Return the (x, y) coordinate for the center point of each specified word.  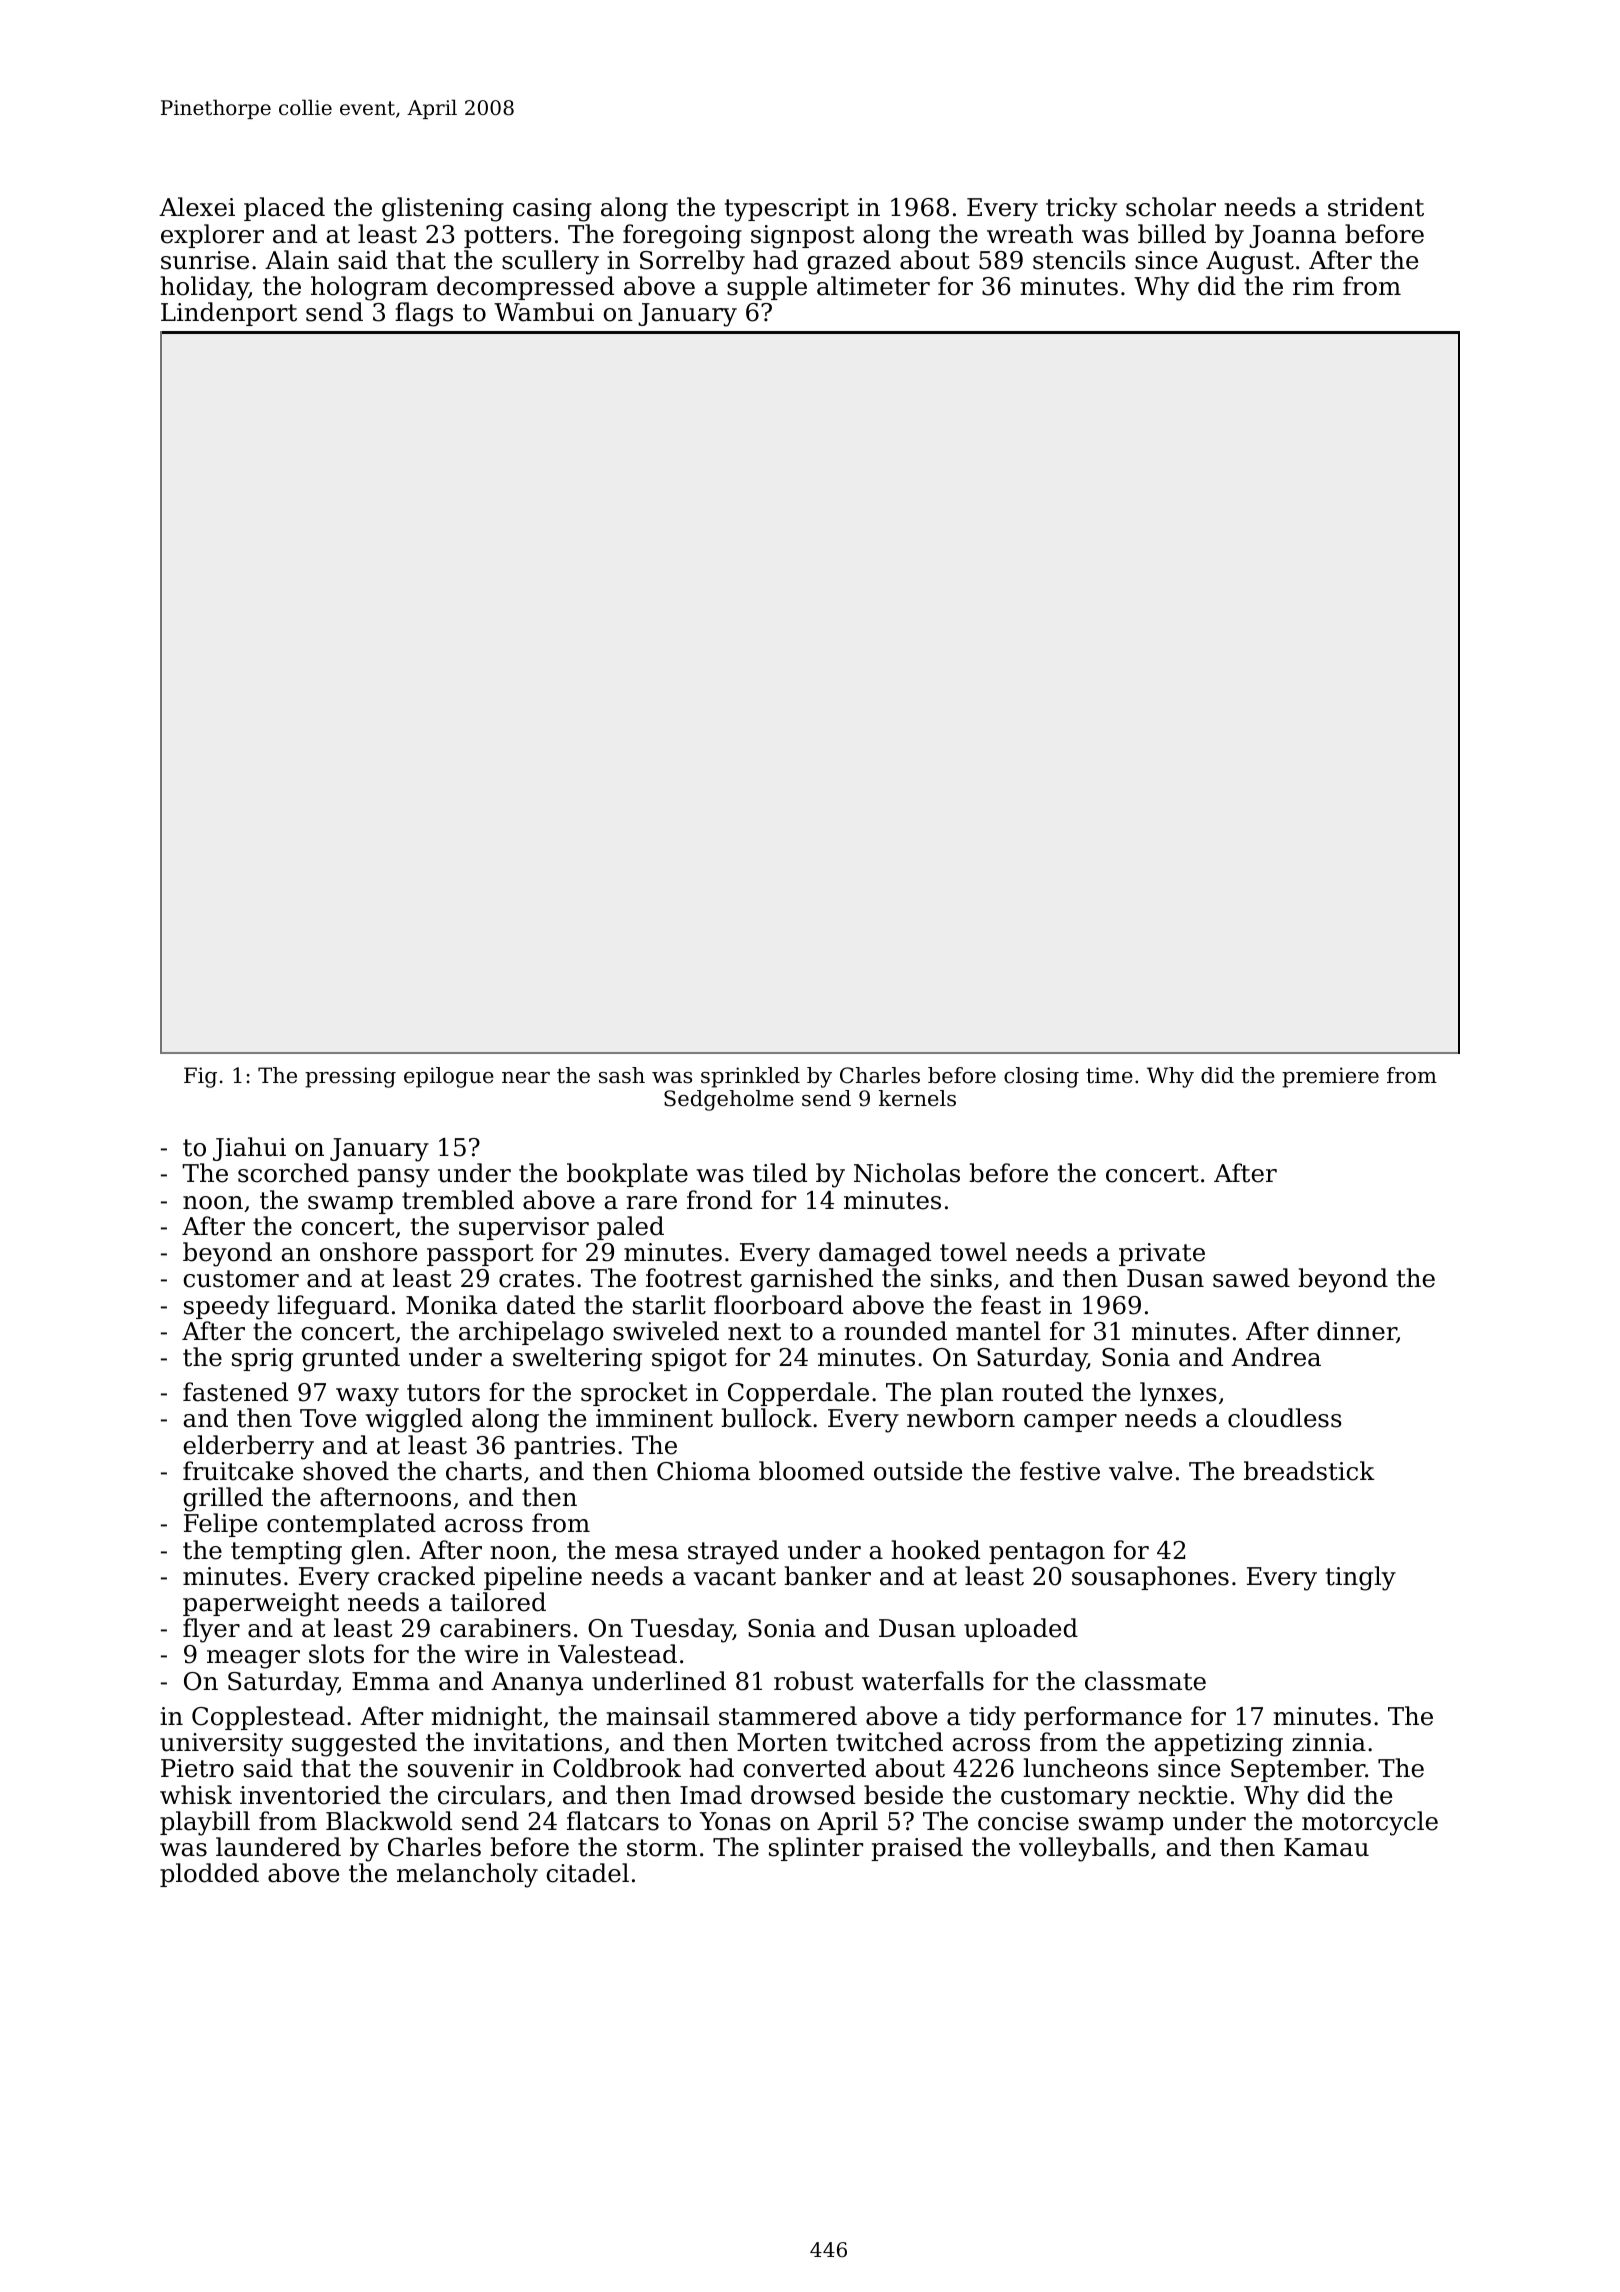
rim (1313, 286)
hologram (369, 288)
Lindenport (229, 314)
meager (253, 1659)
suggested (354, 1744)
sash (622, 1075)
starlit (669, 1305)
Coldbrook (617, 1768)
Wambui (544, 312)
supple (767, 288)
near (526, 1078)
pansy (393, 1178)
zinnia (1329, 1742)
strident (1376, 207)
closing (1041, 1077)
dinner (1357, 1332)
